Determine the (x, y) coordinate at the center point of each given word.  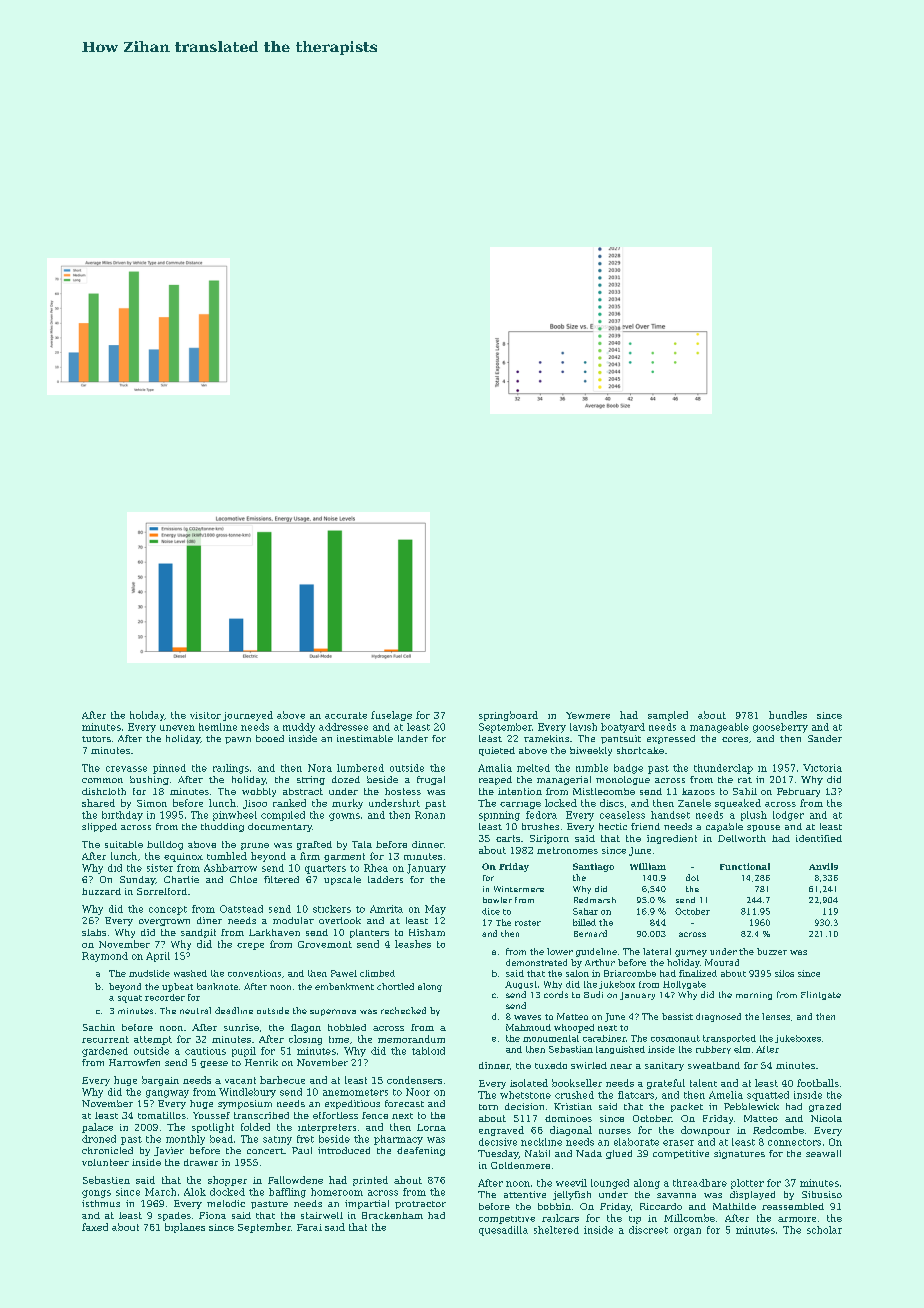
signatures (739, 1154)
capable (724, 827)
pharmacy (398, 1140)
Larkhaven (274, 932)
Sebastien (106, 1180)
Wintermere (519, 889)
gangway (167, 1094)
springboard (508, 716)
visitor (205, 715)
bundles (788, 715)
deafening (421, 1151)
